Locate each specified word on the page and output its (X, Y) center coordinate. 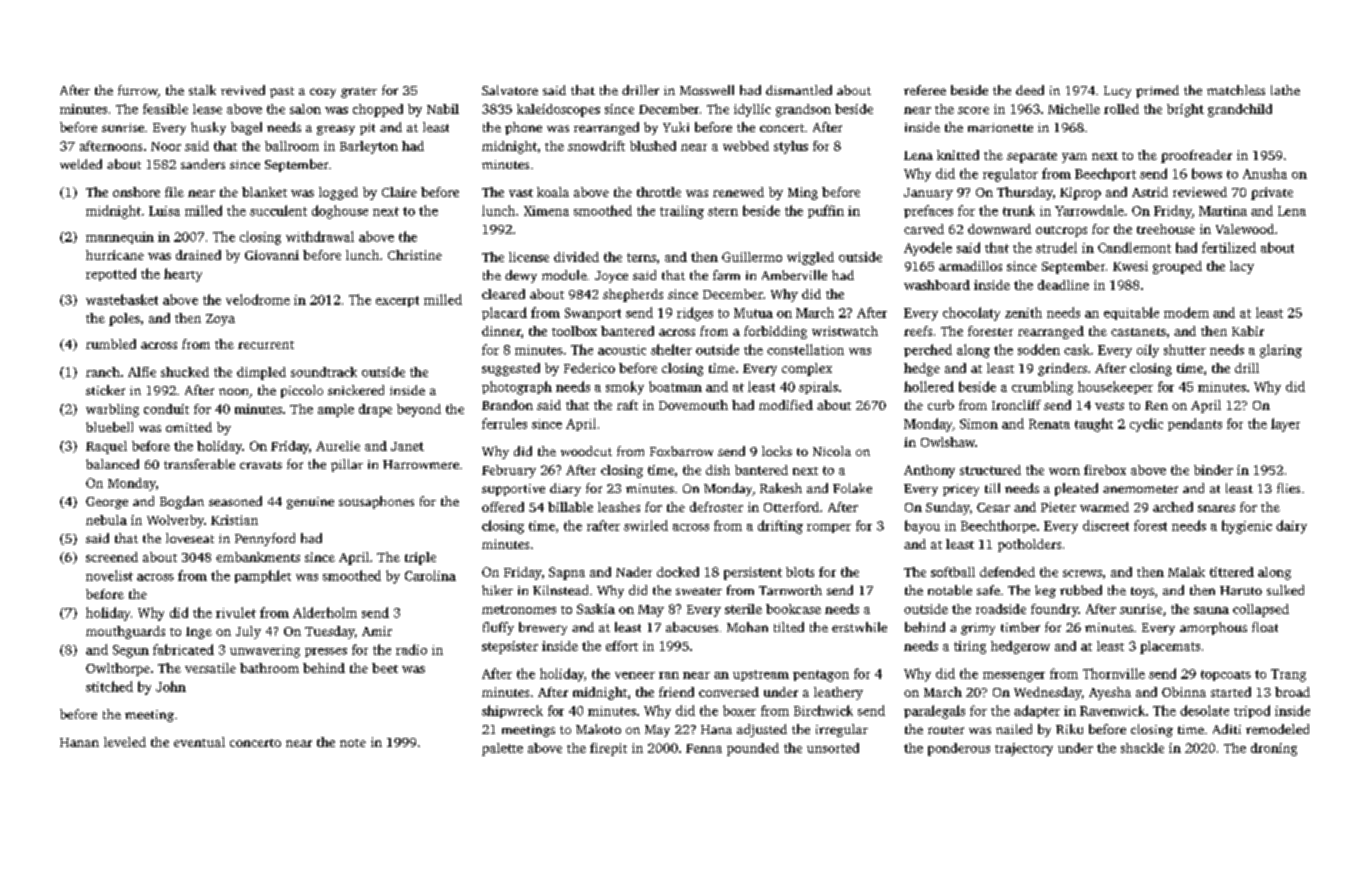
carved (924, 229)
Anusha (1265, 173)
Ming (803, 193)
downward (999, 229)
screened (112, 557)
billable (570, 507)
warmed (1104, 507)
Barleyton (369, 147)
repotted (111, 274)
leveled (125, 742)
